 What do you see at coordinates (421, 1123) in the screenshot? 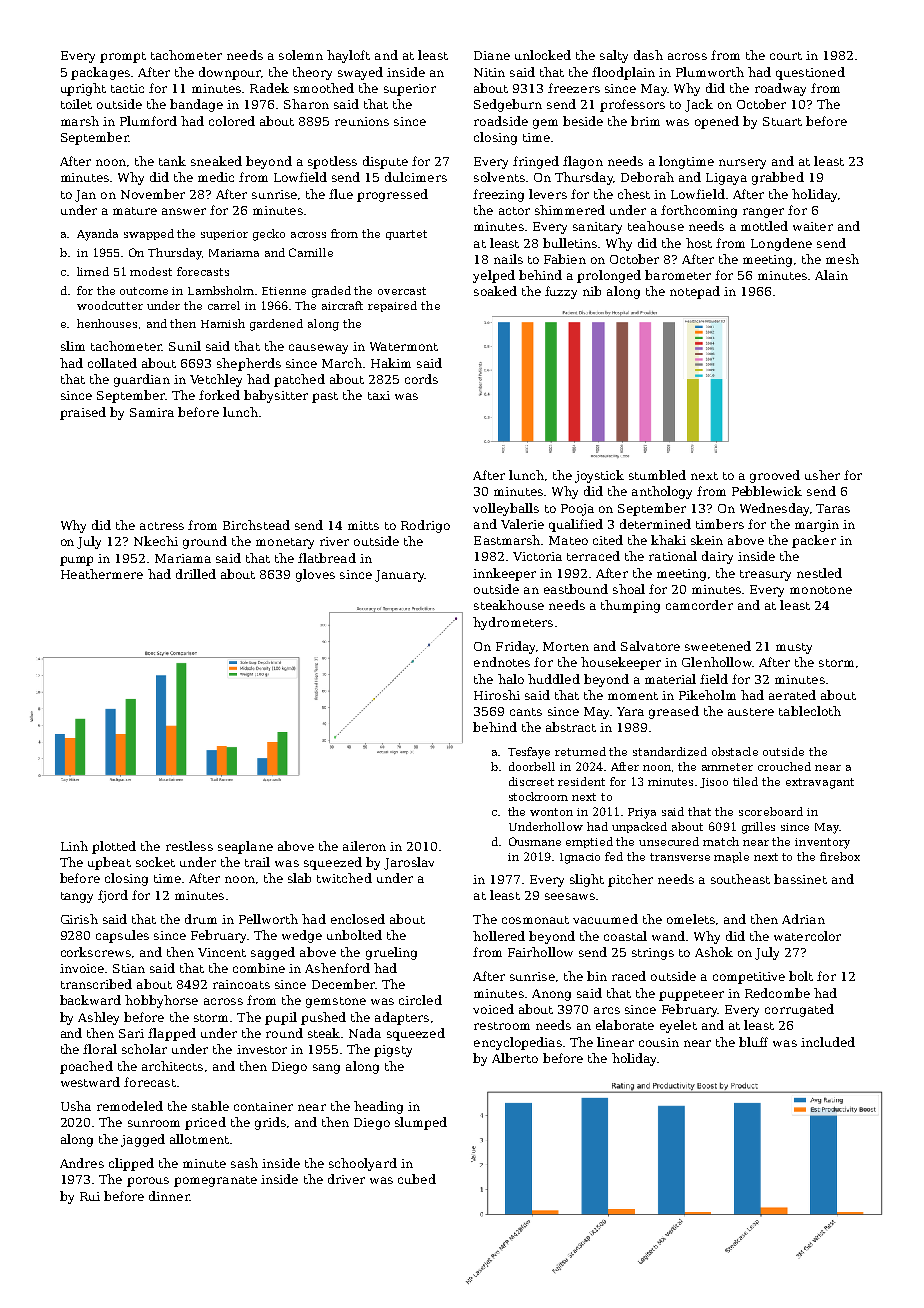
I see `slumped` at bounding box center [421, 1123].
